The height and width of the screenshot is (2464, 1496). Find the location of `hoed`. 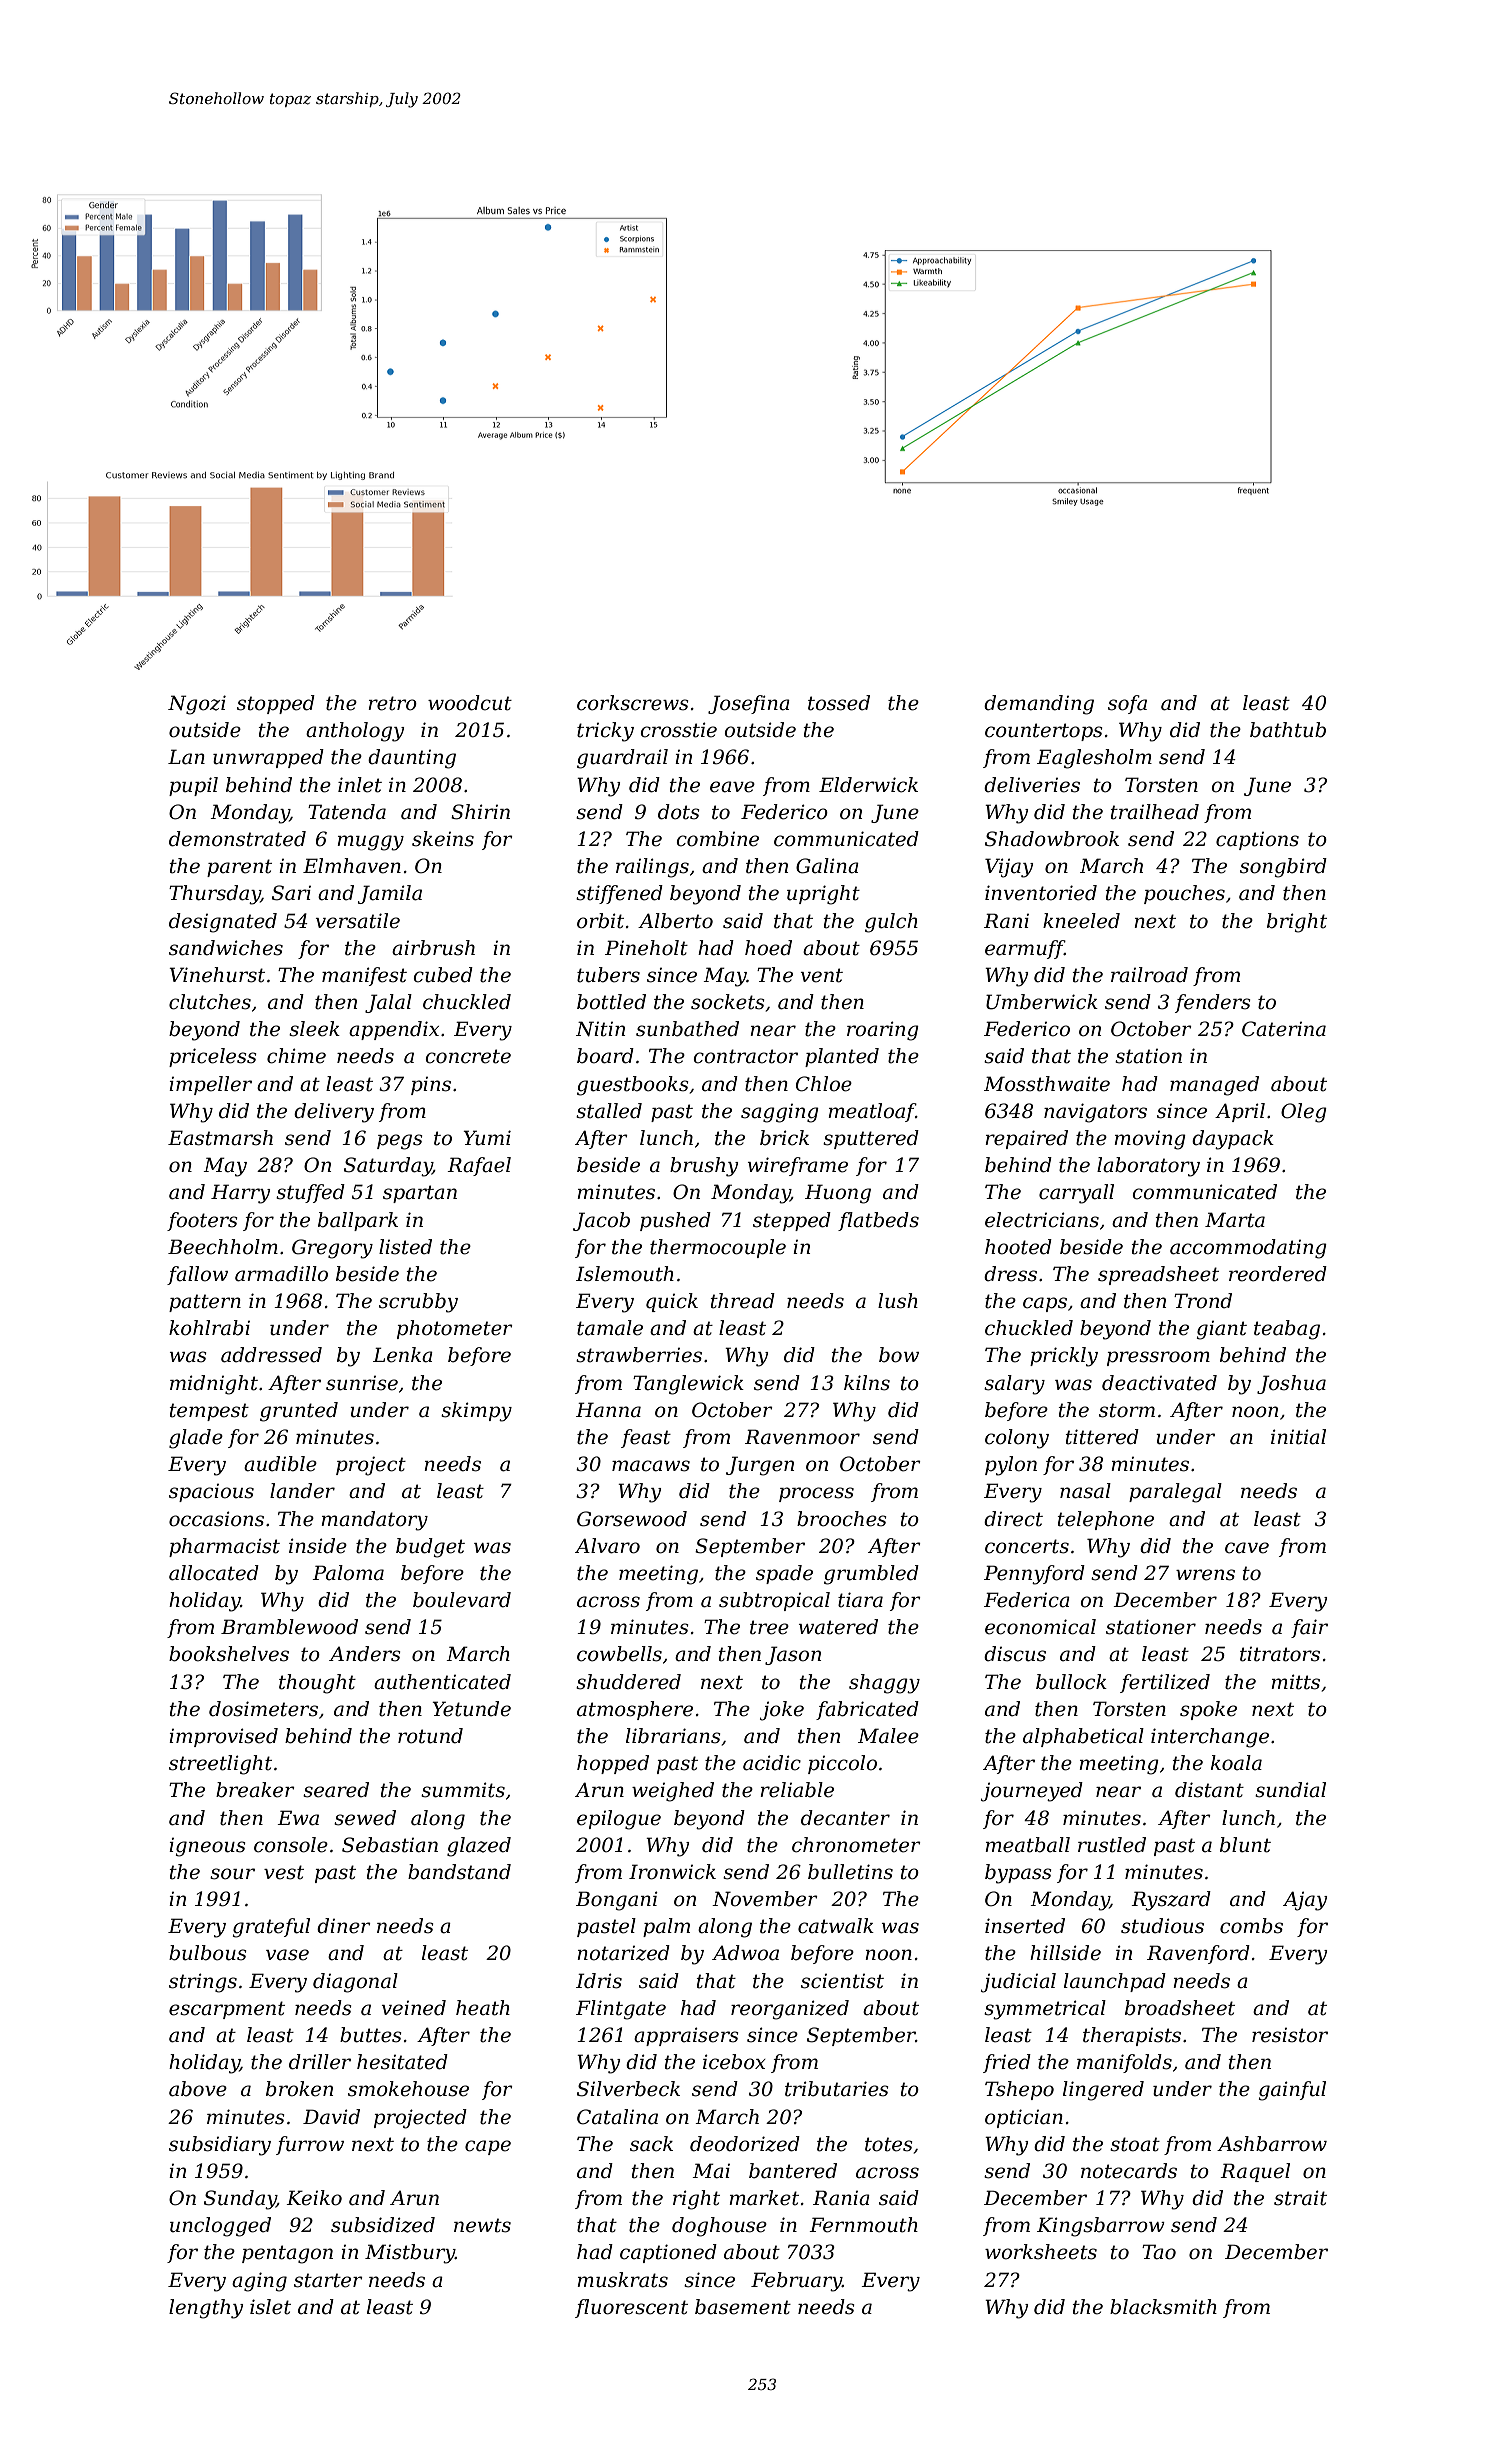

hoed is located at coordinates (768, 948).
